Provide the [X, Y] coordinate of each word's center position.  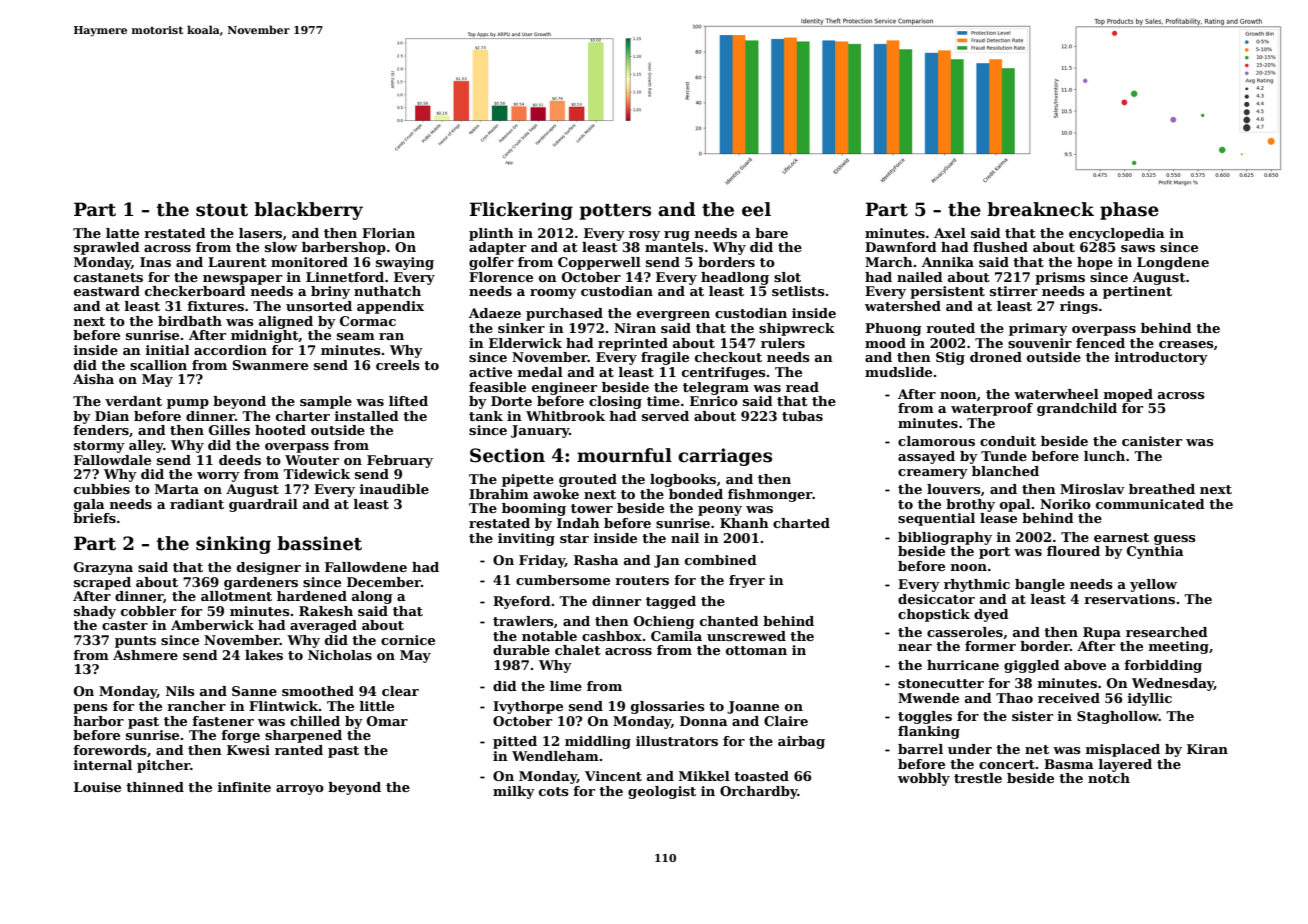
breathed [1162, 489]
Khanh [744, 523]
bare [771, 233]
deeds [240, 460]
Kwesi [248, 750]
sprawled [107, 248]
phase [1129, 211]
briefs [94, 518]
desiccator [936, 599]
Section [507, 455]
